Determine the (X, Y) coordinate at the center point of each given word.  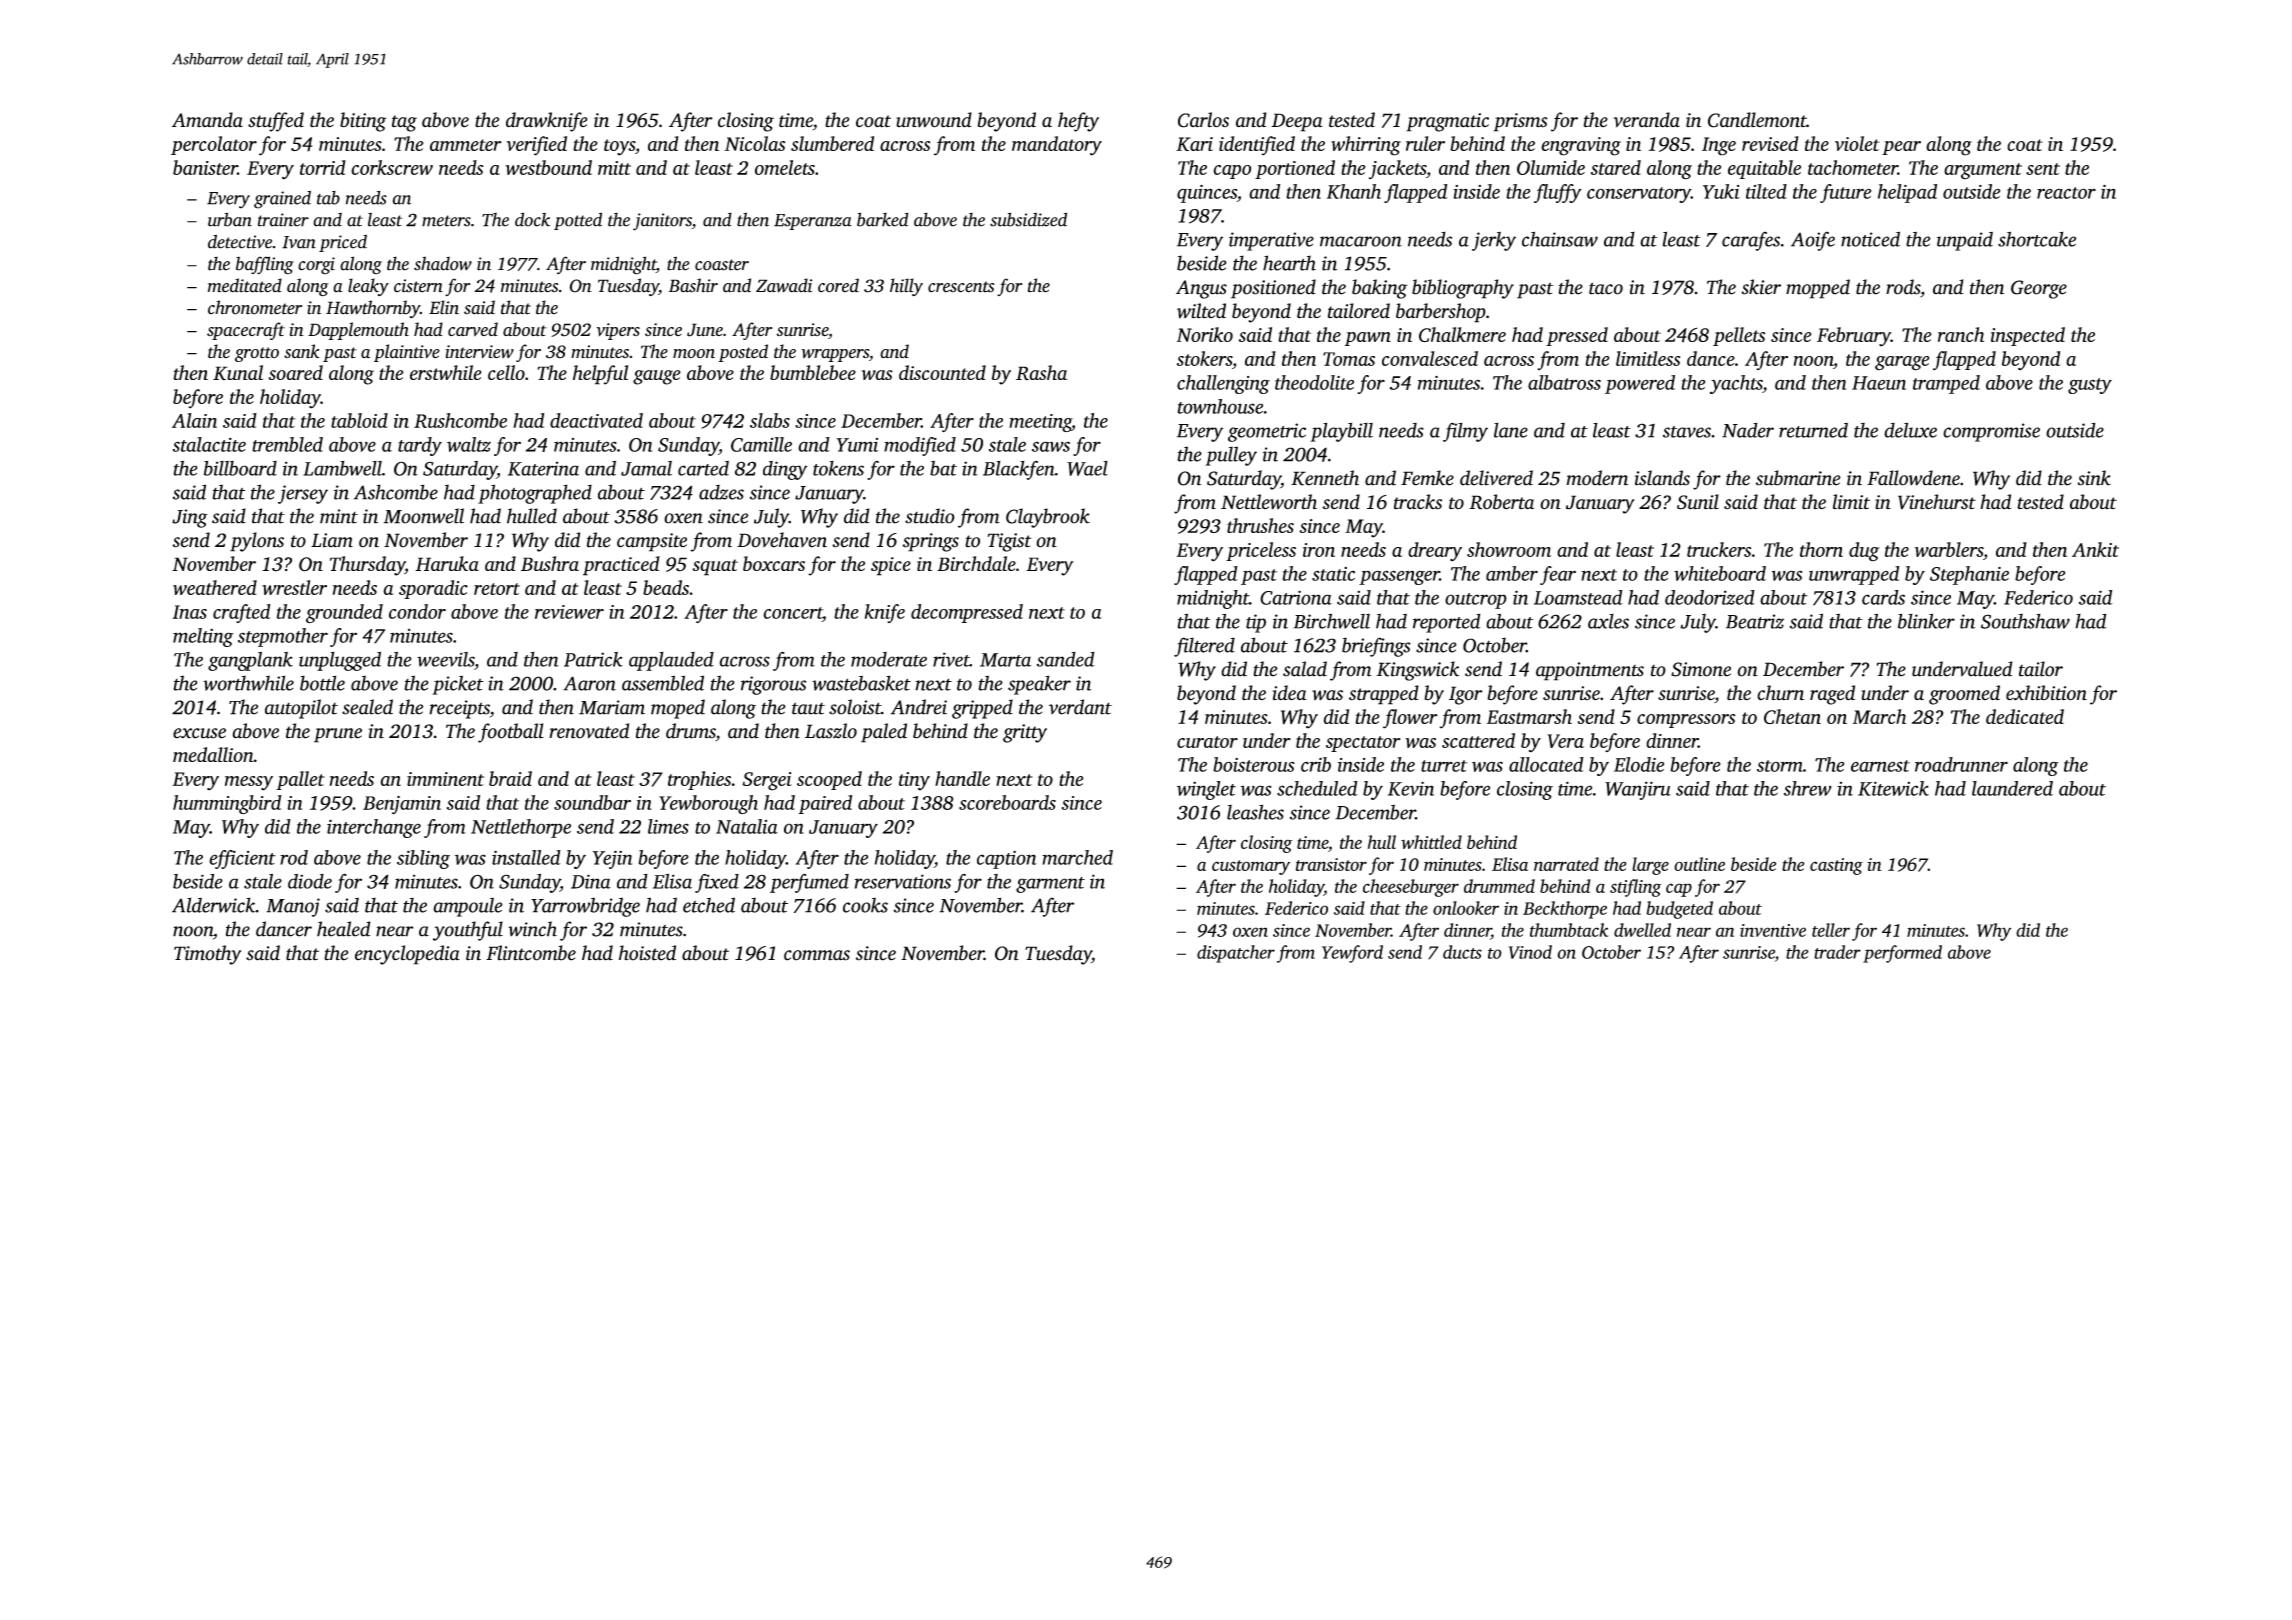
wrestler (294, 587)
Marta (1005, 660)
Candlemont (1757, 120)
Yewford (1352, 954)
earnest (1880, 766)
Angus (1201, 289)
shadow (443, 263)
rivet (951, 659)
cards (1883, 597)
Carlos (1203, 120)
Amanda (207, 120)
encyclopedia (407, 955)
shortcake (2037, 239)
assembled (663, 683)
